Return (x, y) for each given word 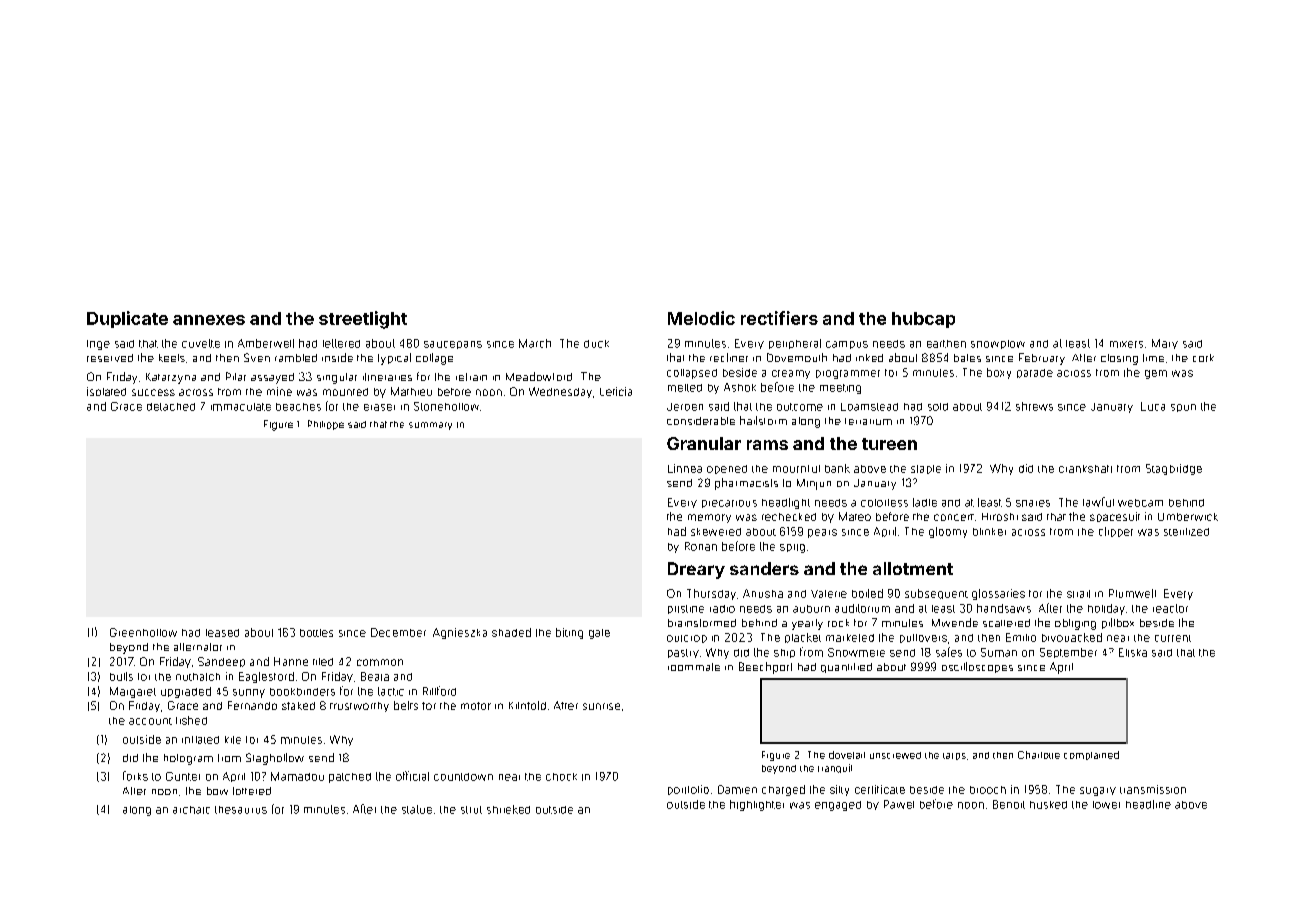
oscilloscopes (977, 667)
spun (1183, 408)
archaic (191, 810)
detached (171, 407)
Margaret (133, 692)
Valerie (829, 594)
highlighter (757, 805)
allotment (913, 568)
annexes (209, 320)
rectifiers (779, 318)
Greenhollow (143, 632)
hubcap (923, 320)
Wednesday (560, 392)
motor (476, 706)
